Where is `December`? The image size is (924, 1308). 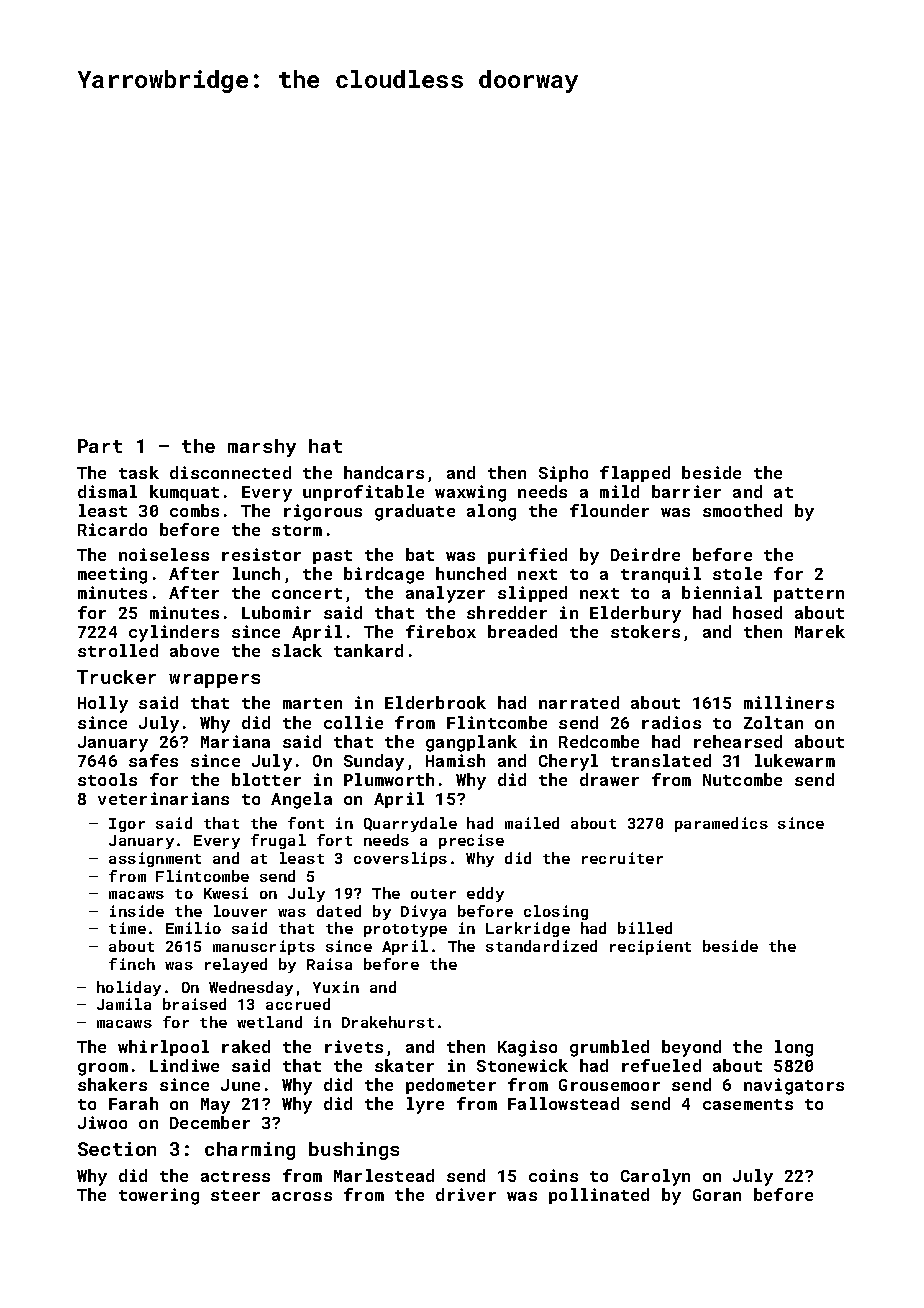 December is located at coordinates (210, 1122).
